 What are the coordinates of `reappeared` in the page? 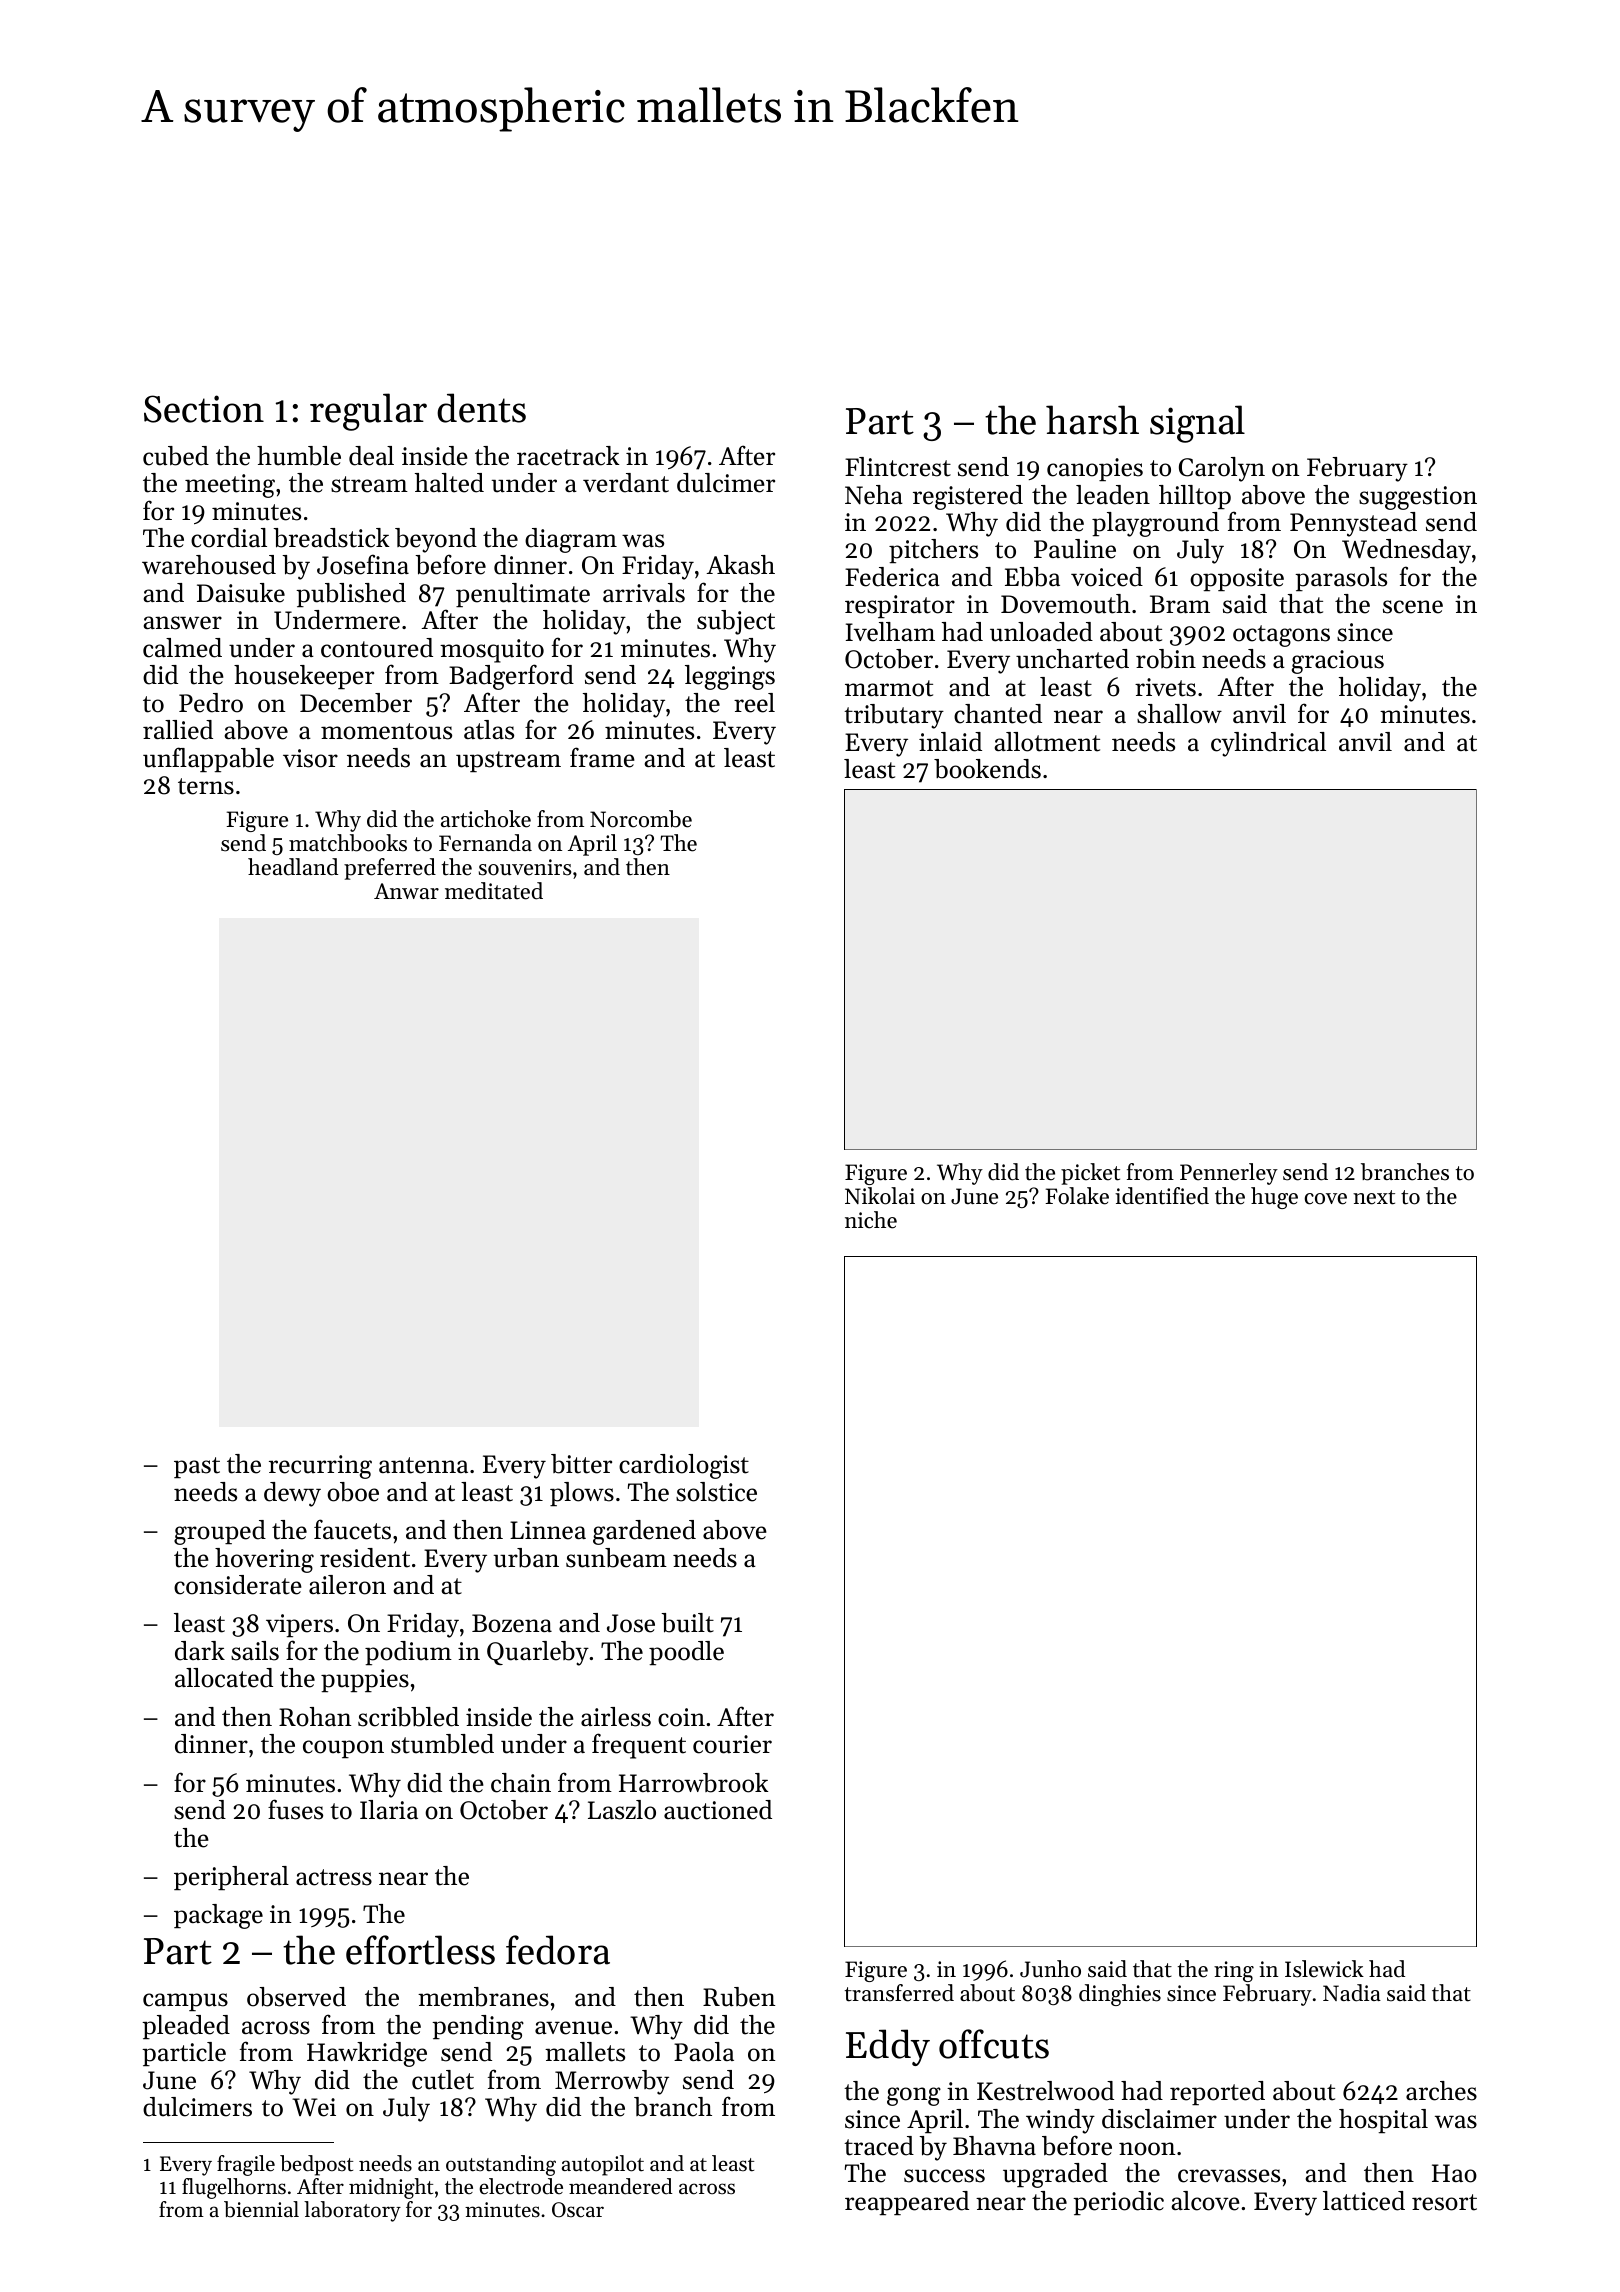 It's located at (907, 2203).
